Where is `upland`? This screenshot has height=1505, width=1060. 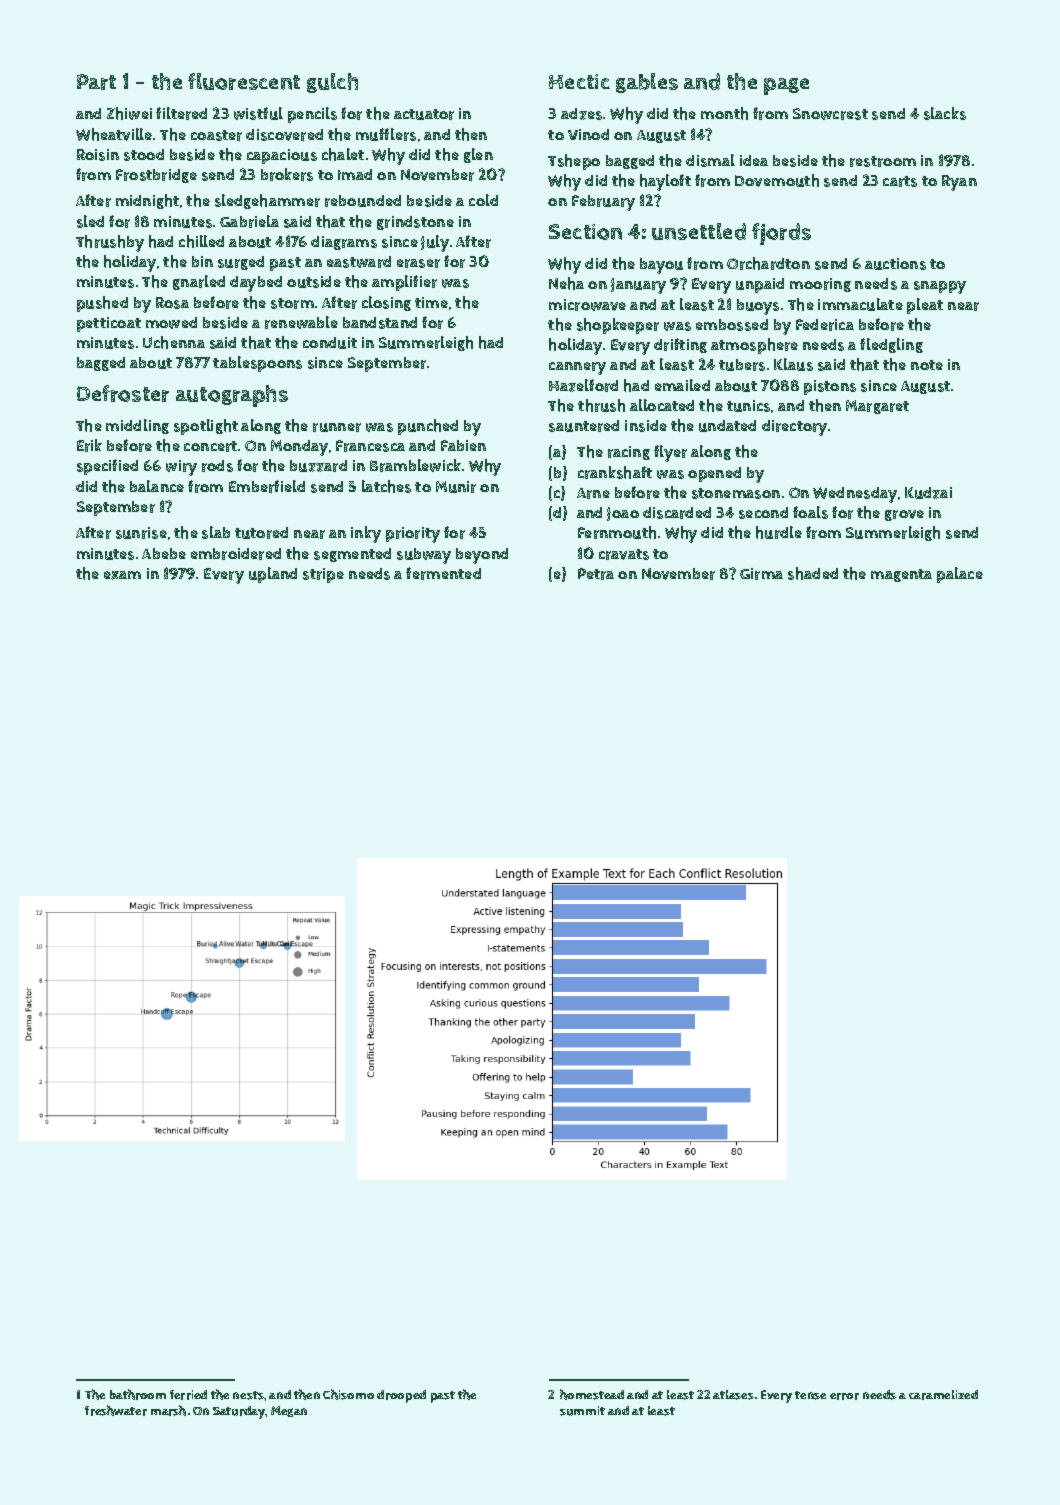
upland is located at coordinates (273, 575).
